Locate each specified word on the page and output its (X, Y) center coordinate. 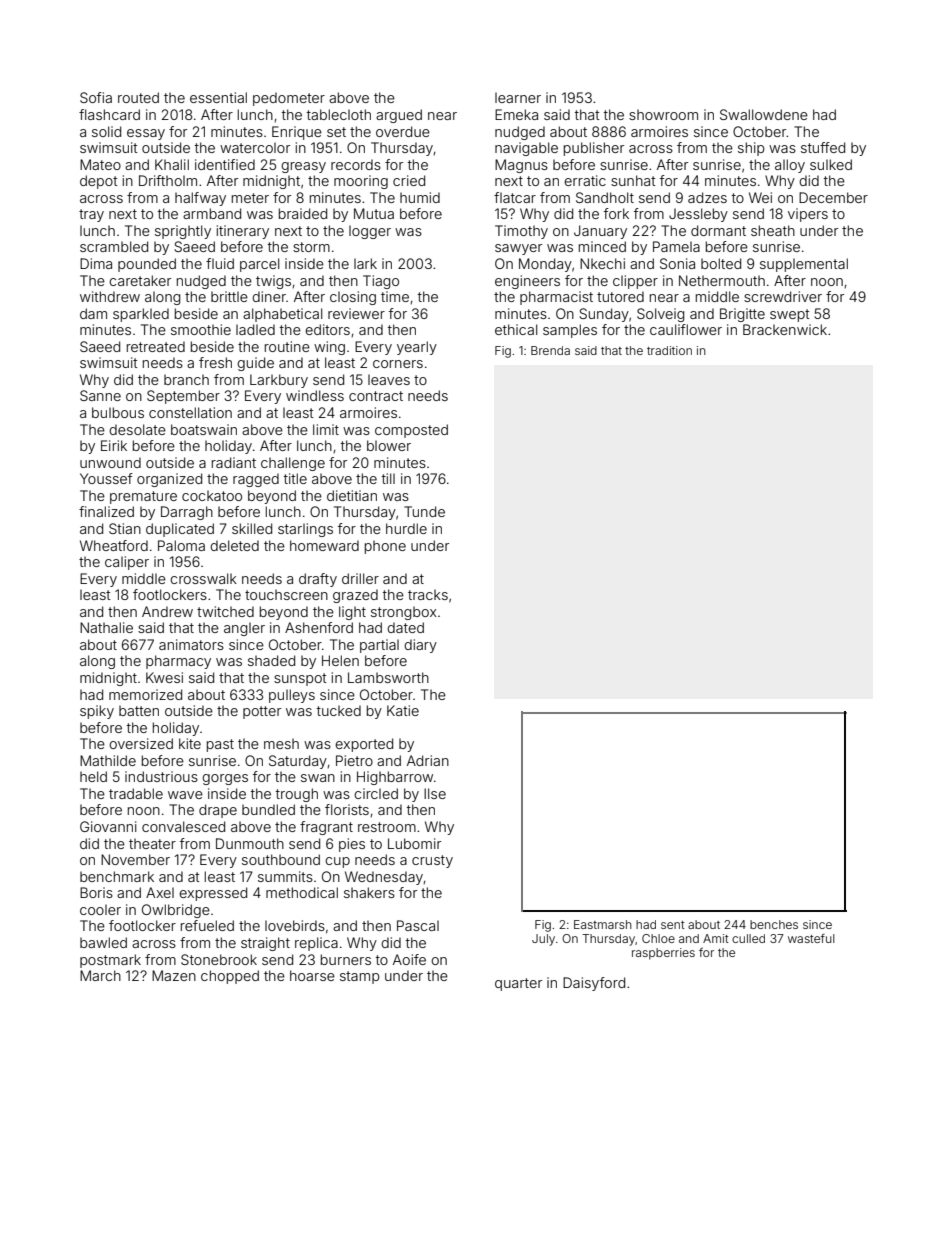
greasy (303, 167)
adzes (707, 197)
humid (420, 197)
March (100, 975)
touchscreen (286, 594)
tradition (669, 350)
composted (411, 431)
